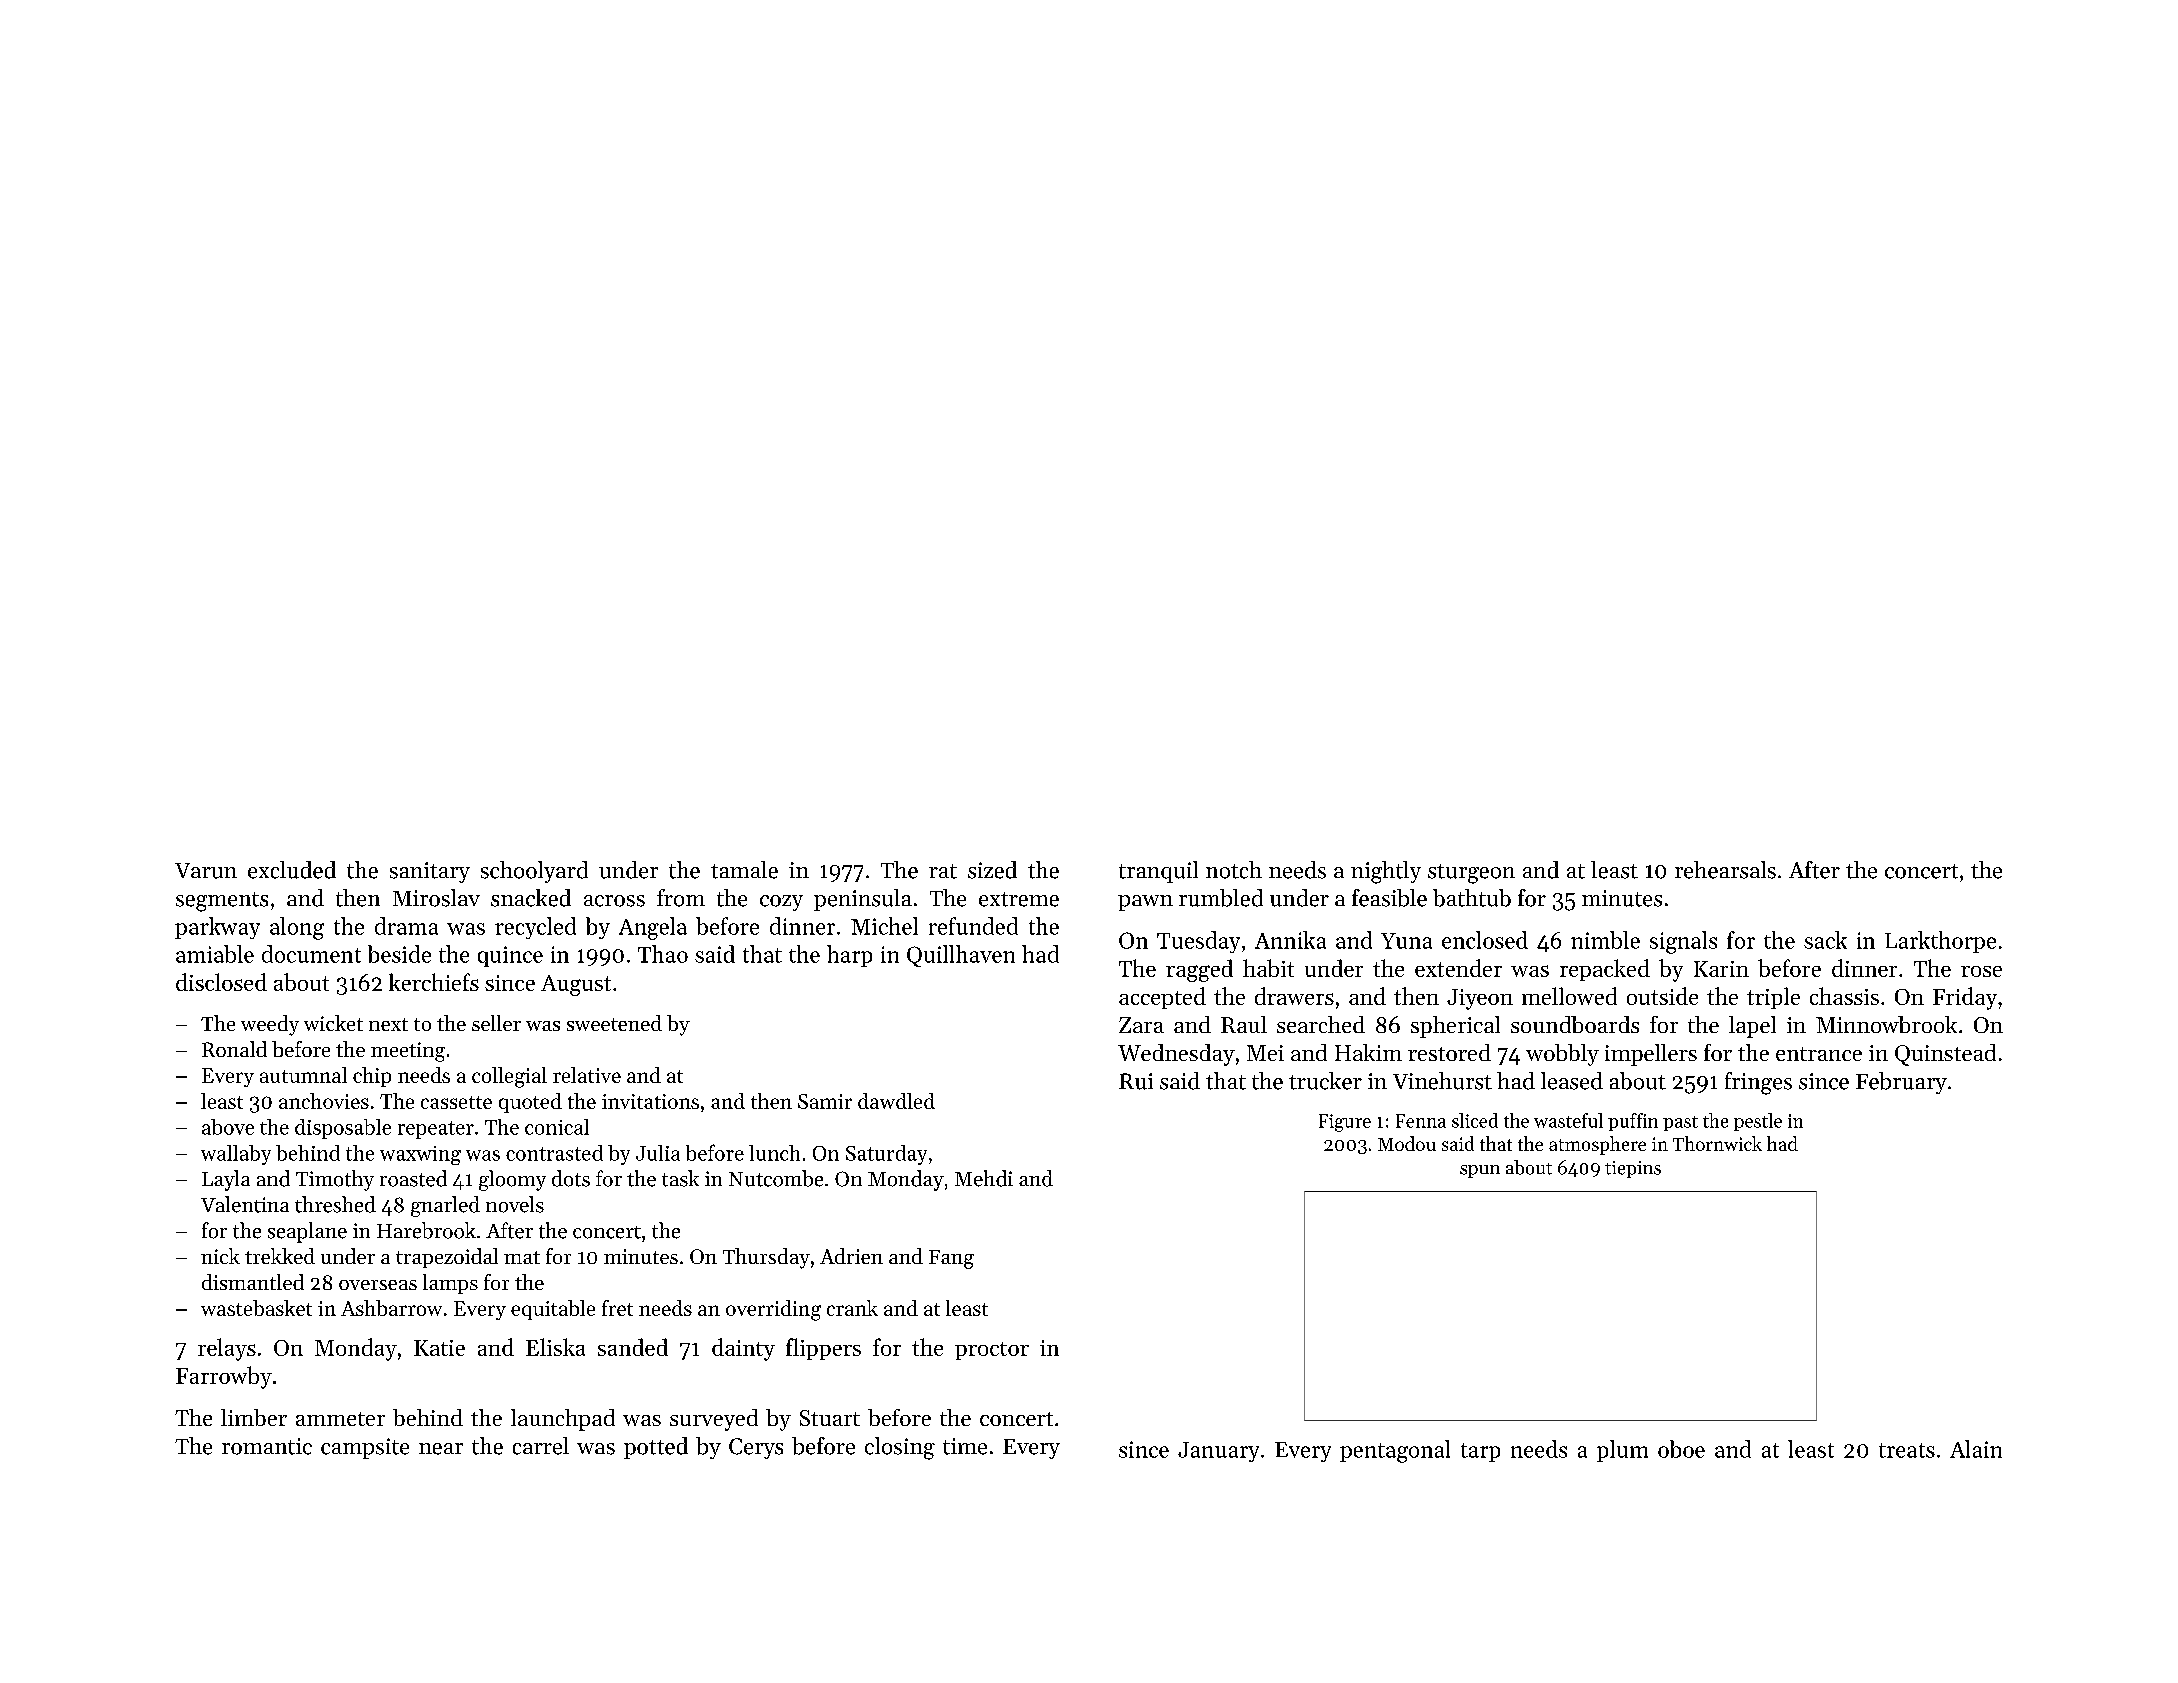 This image has width=2178, height=1683. What do you see at coordinates (254, 1417) in the image?
I see `limber` at bounding box center [254, 1417].
